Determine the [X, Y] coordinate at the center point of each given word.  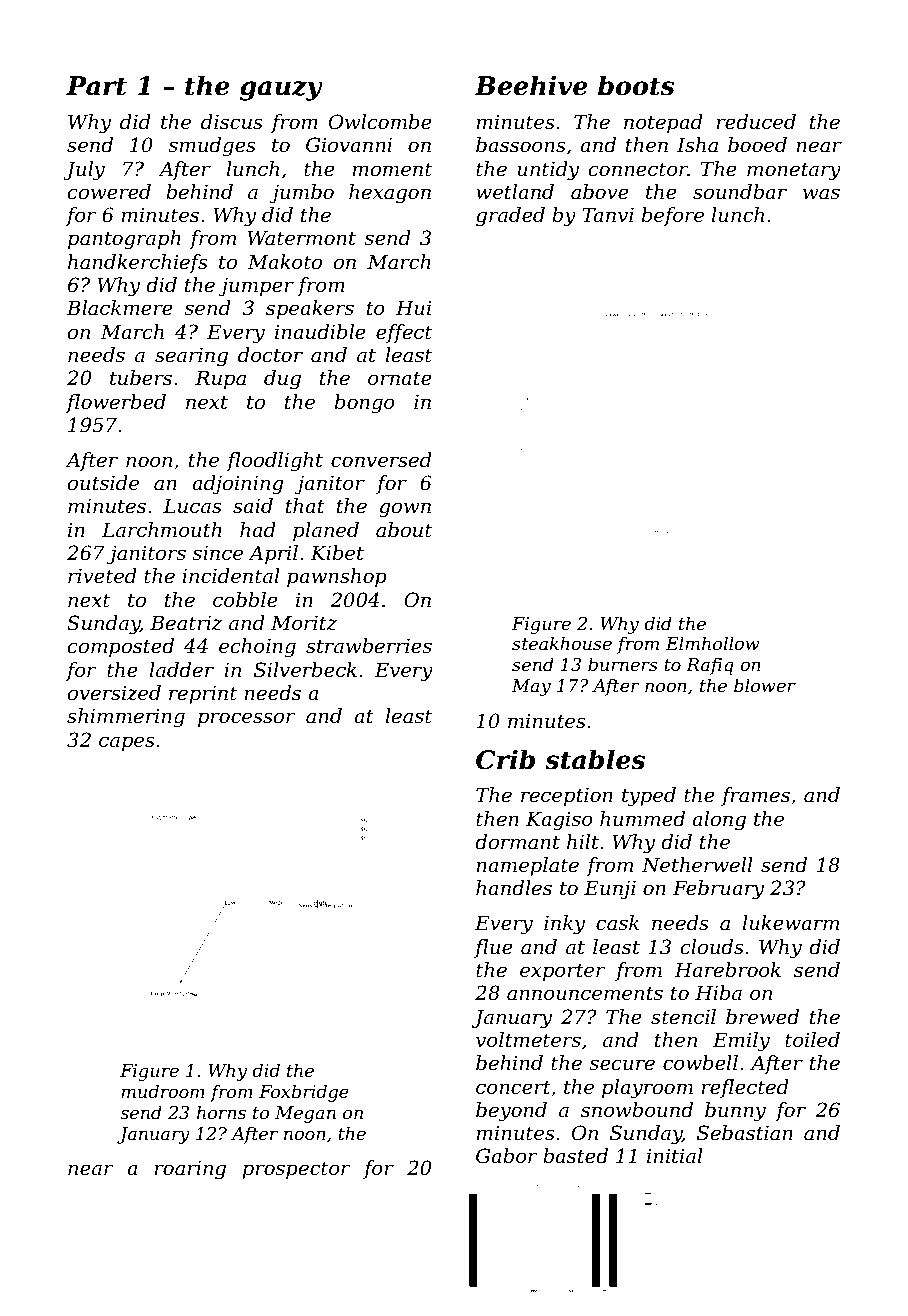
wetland [515, 192]
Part [96, 86]
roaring [190, 1170]
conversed [381, 460]
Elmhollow [713, 643]
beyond [511, 1112]
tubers [141, 378]
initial [675, 1156]
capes [127, 743]
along [719, 821]
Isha [697, 145]
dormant [517, 842]
